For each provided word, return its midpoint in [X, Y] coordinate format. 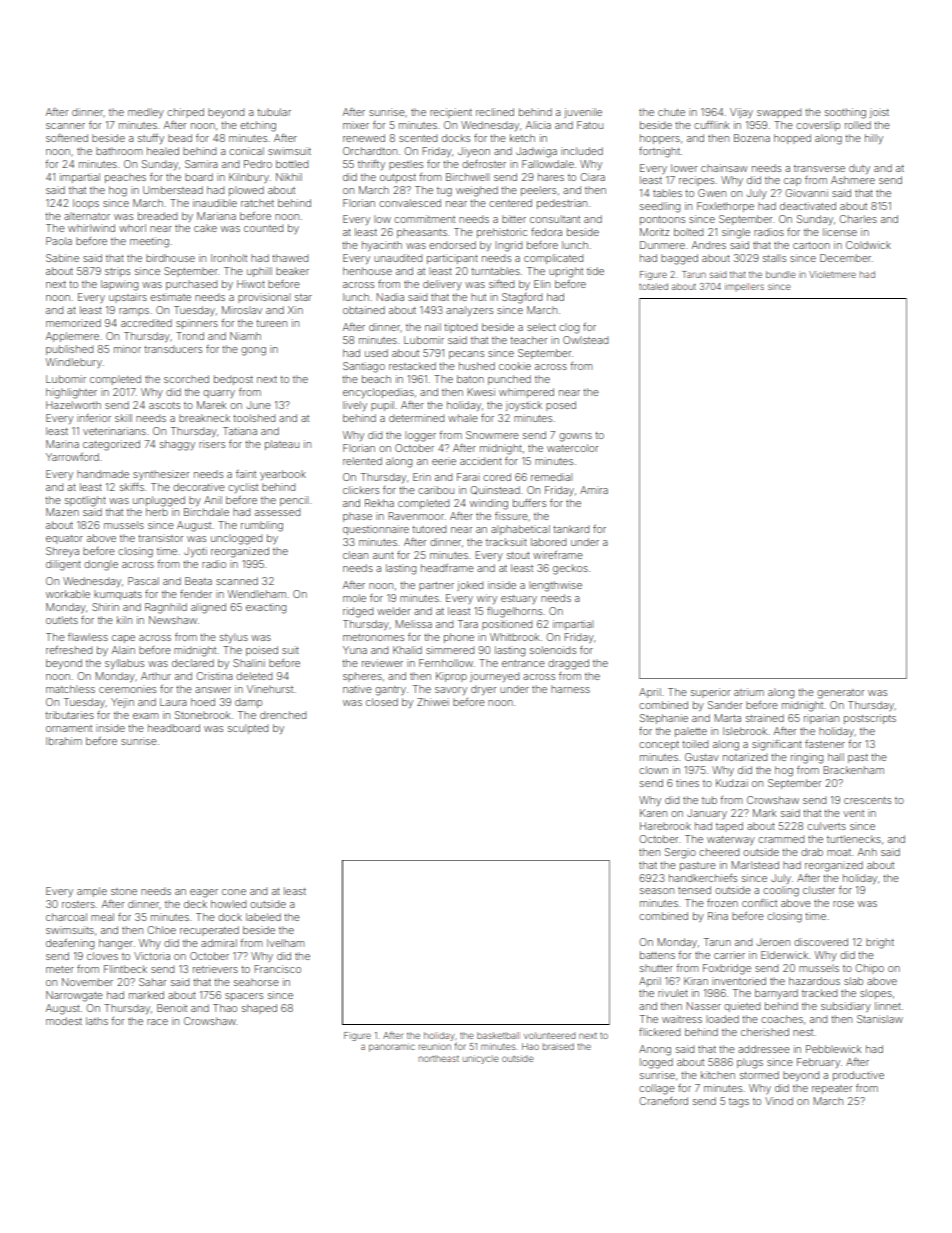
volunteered [550, 1035]
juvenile [583, 113]
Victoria [152, 956]
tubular [274, 112]
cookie [515, 366]
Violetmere [832, 274]
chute [671, 112]
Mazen [62, 512]
